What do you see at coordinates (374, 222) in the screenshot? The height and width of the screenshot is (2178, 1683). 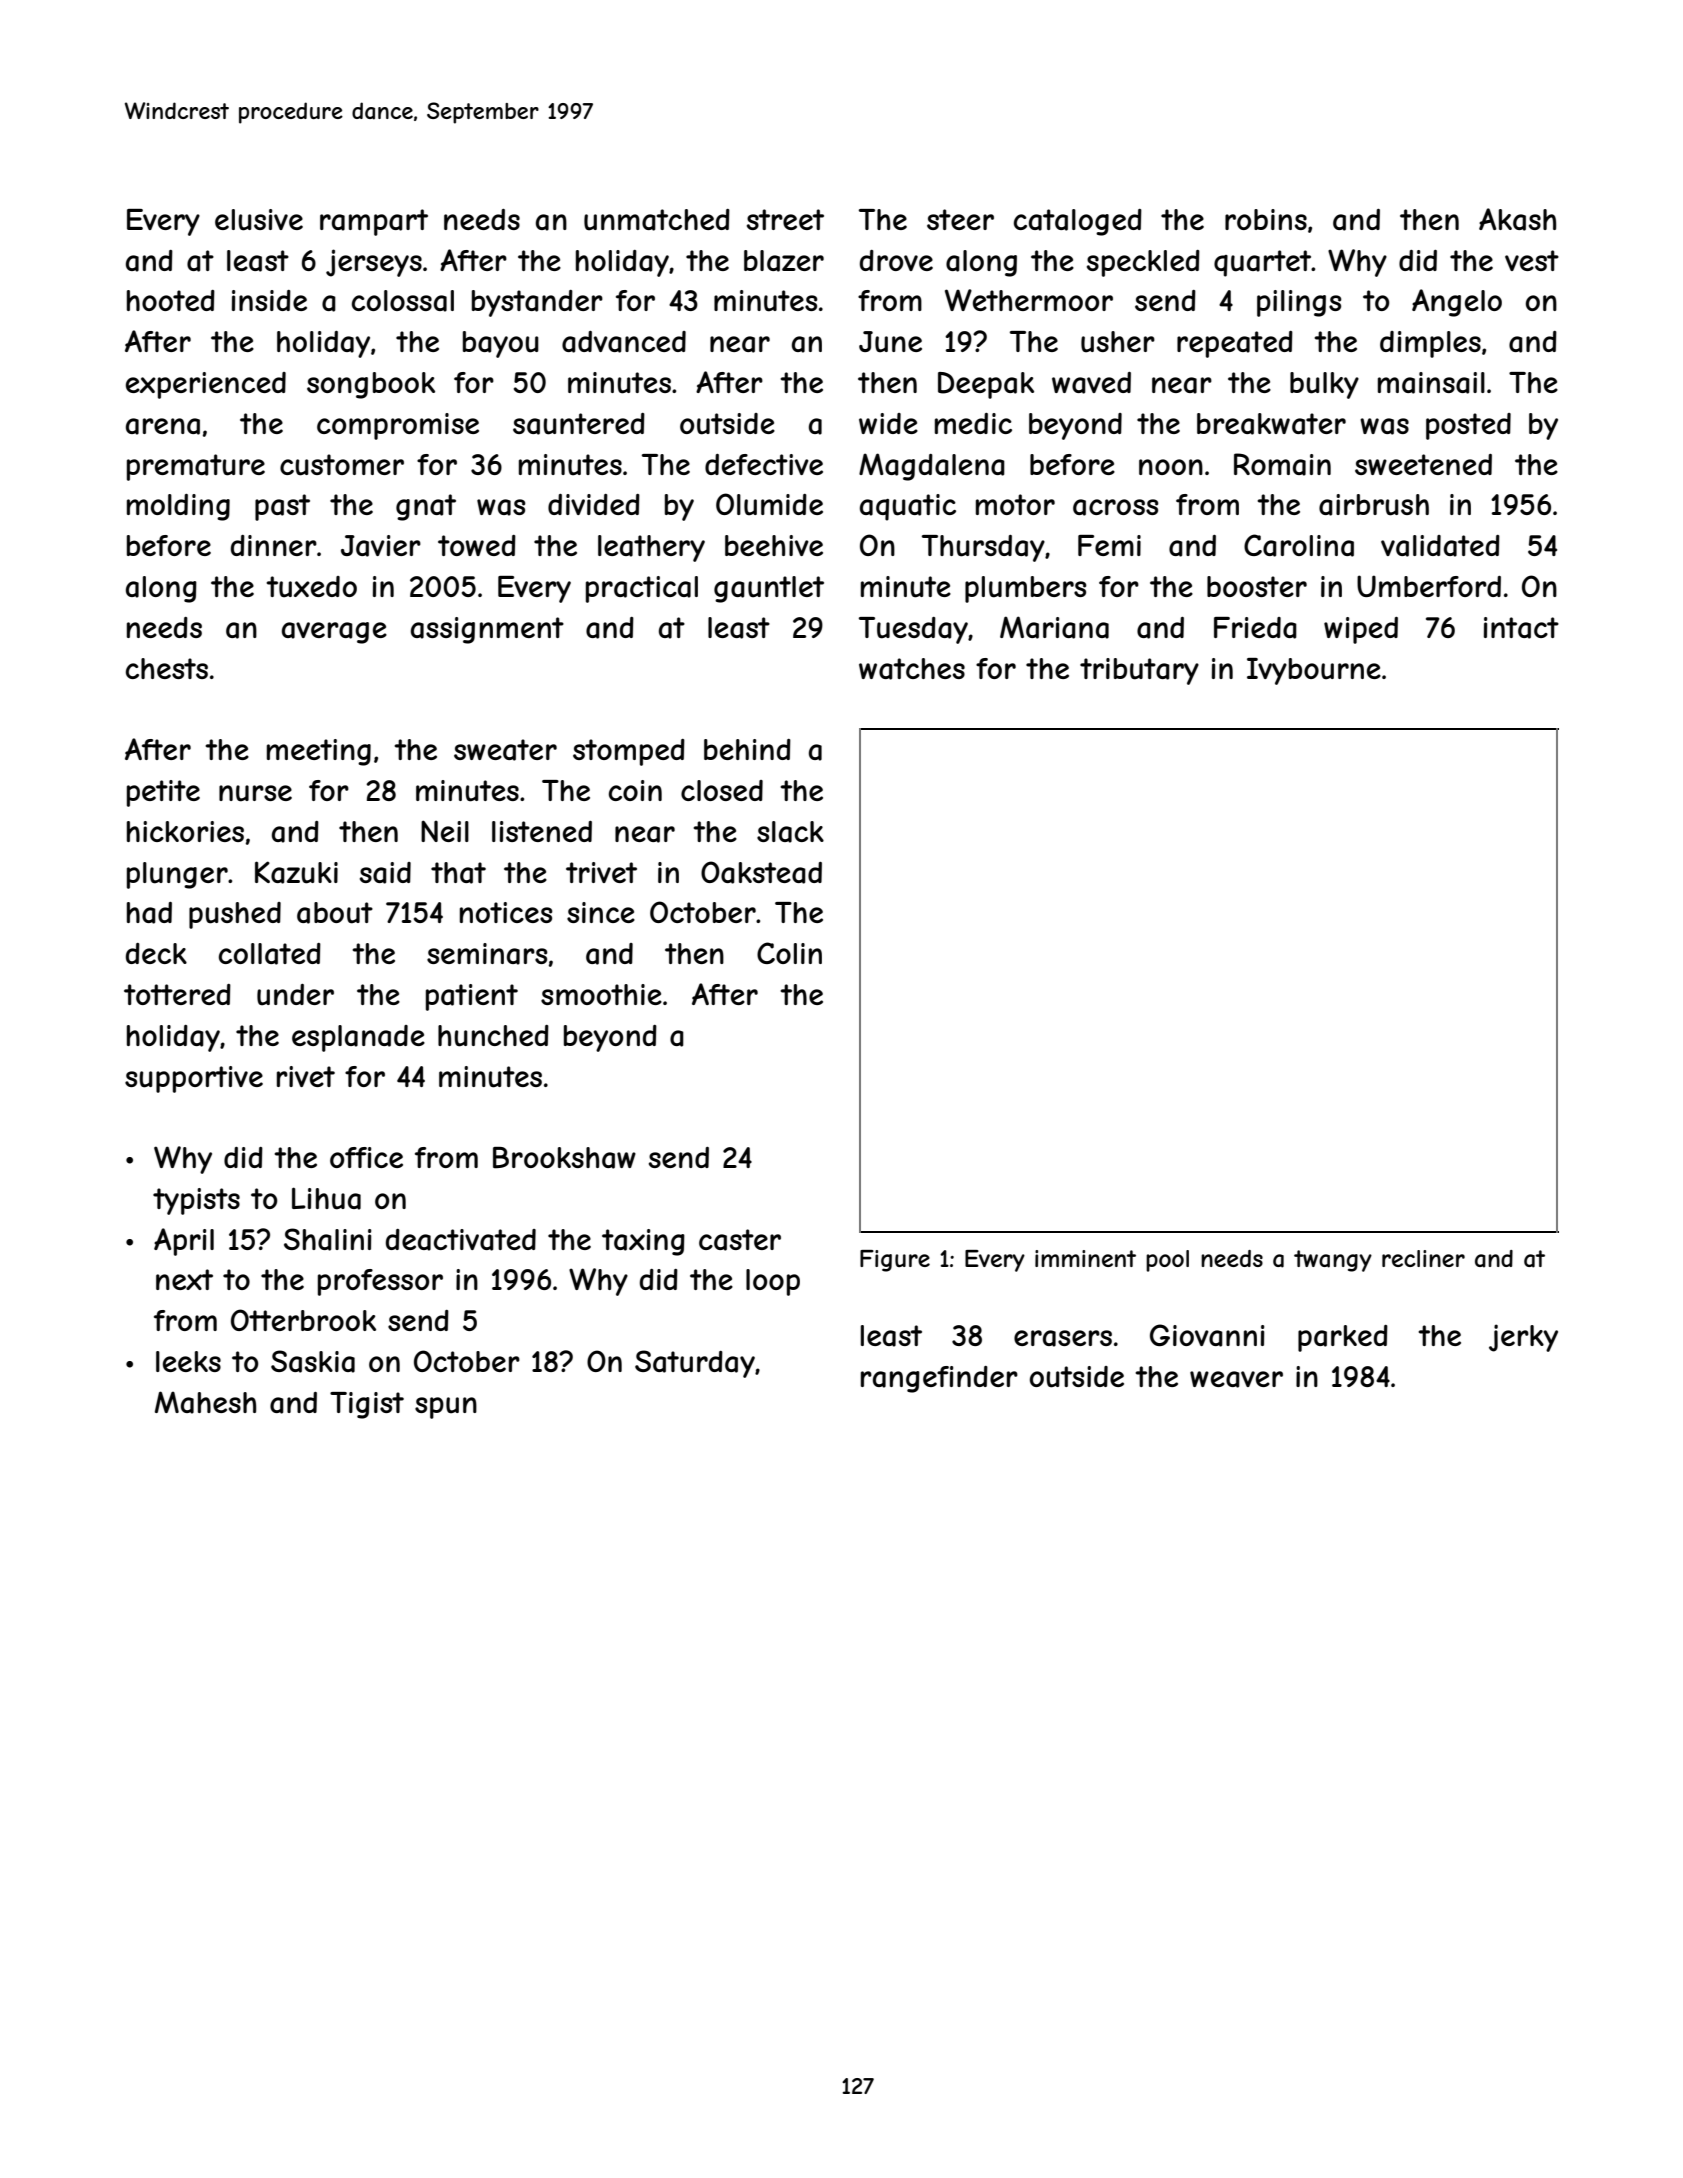 I see `rampart` at bounding box center [374, 222].
